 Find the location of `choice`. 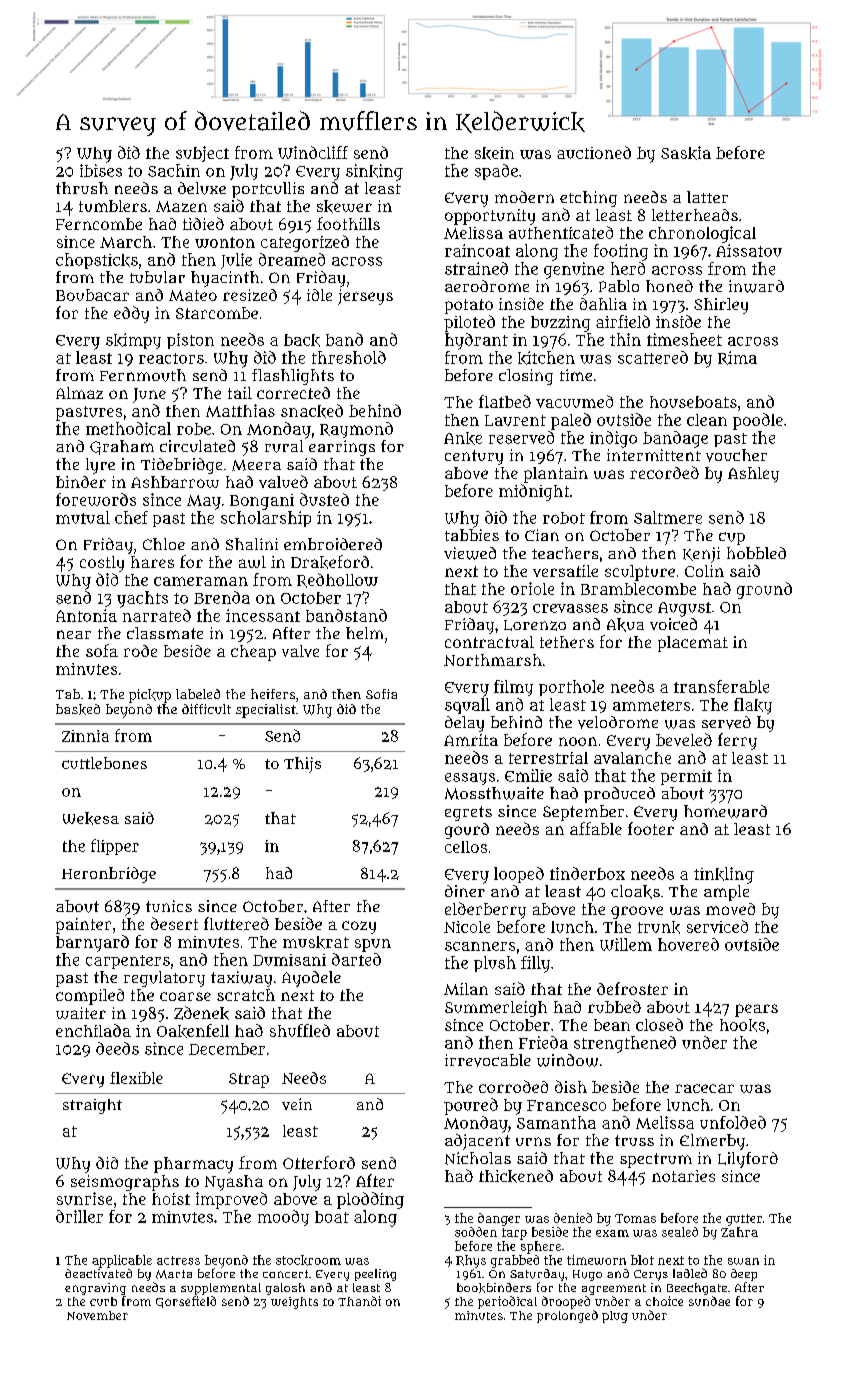

choice is located at coordinates (664, 1301).
